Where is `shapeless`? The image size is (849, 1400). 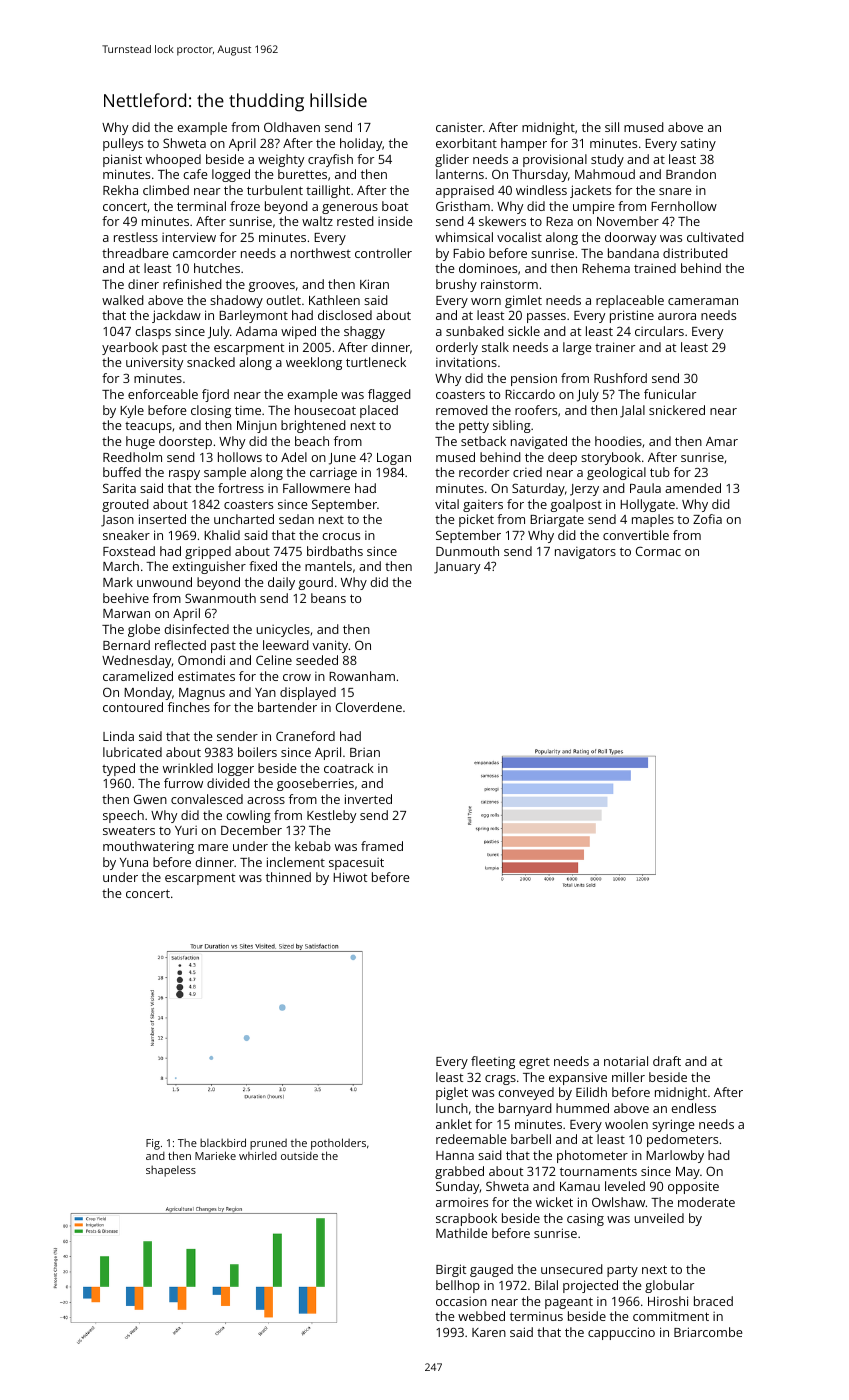
shapeless is located at coordinates (171, 1171).
